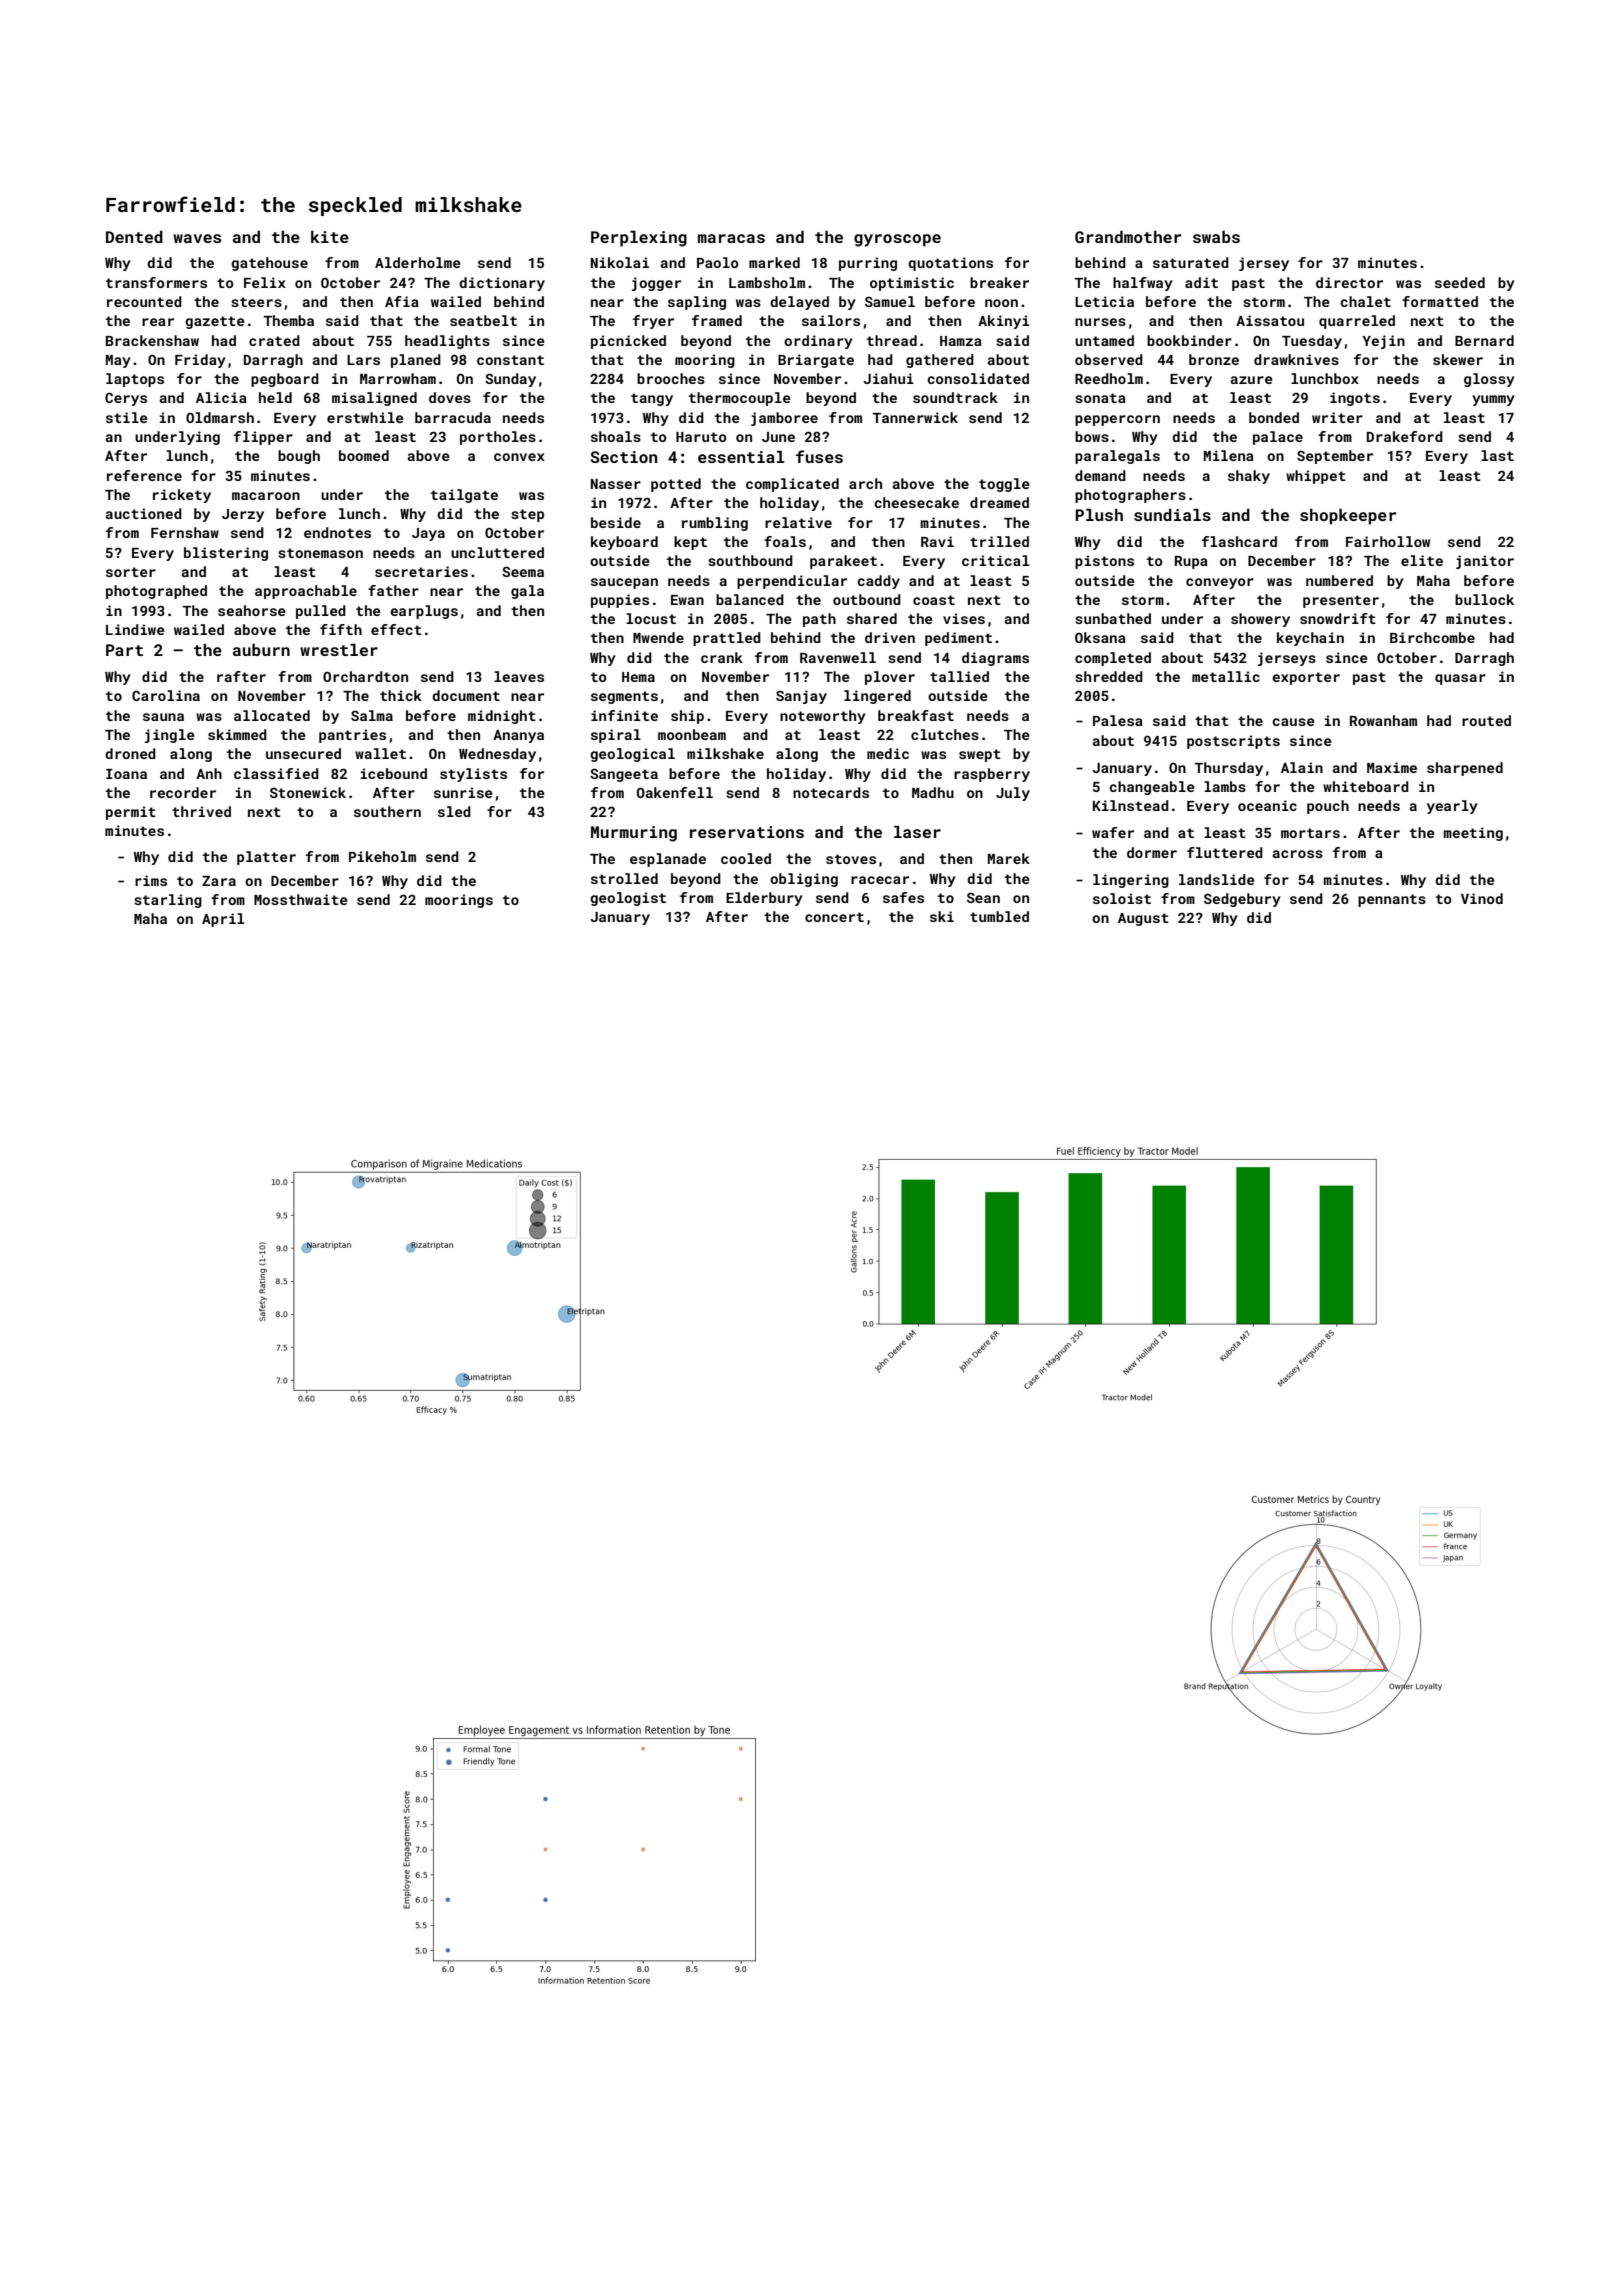 The image size is (1620, 2292). Describe the element at coordinates (301, 899) in the screenshot. I see `Mossthwaite` at that location.
